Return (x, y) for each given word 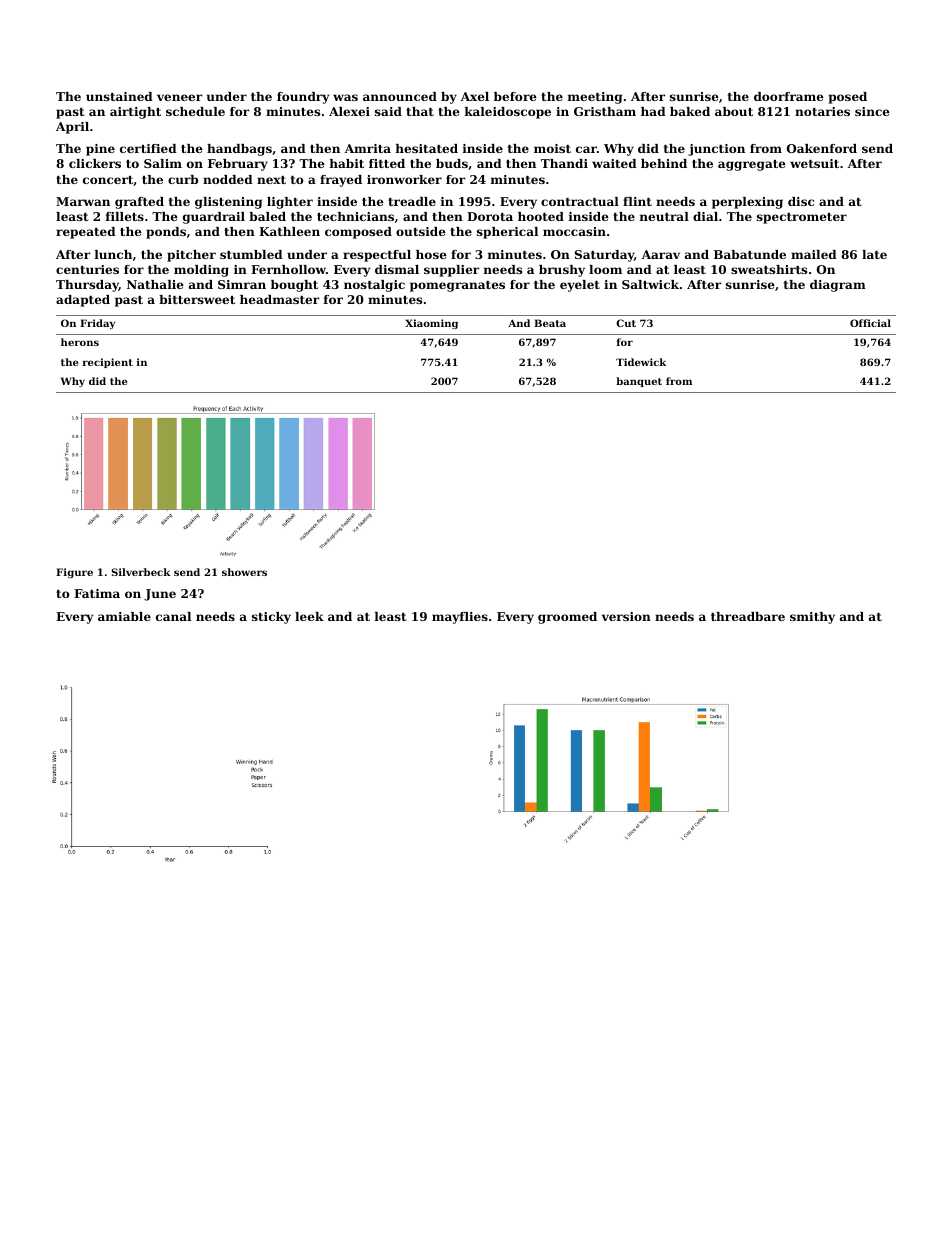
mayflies (460, 618)
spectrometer (802, 218)
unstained (119, 96)
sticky (271, 618)
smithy (812, 618)
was (345, 97)
